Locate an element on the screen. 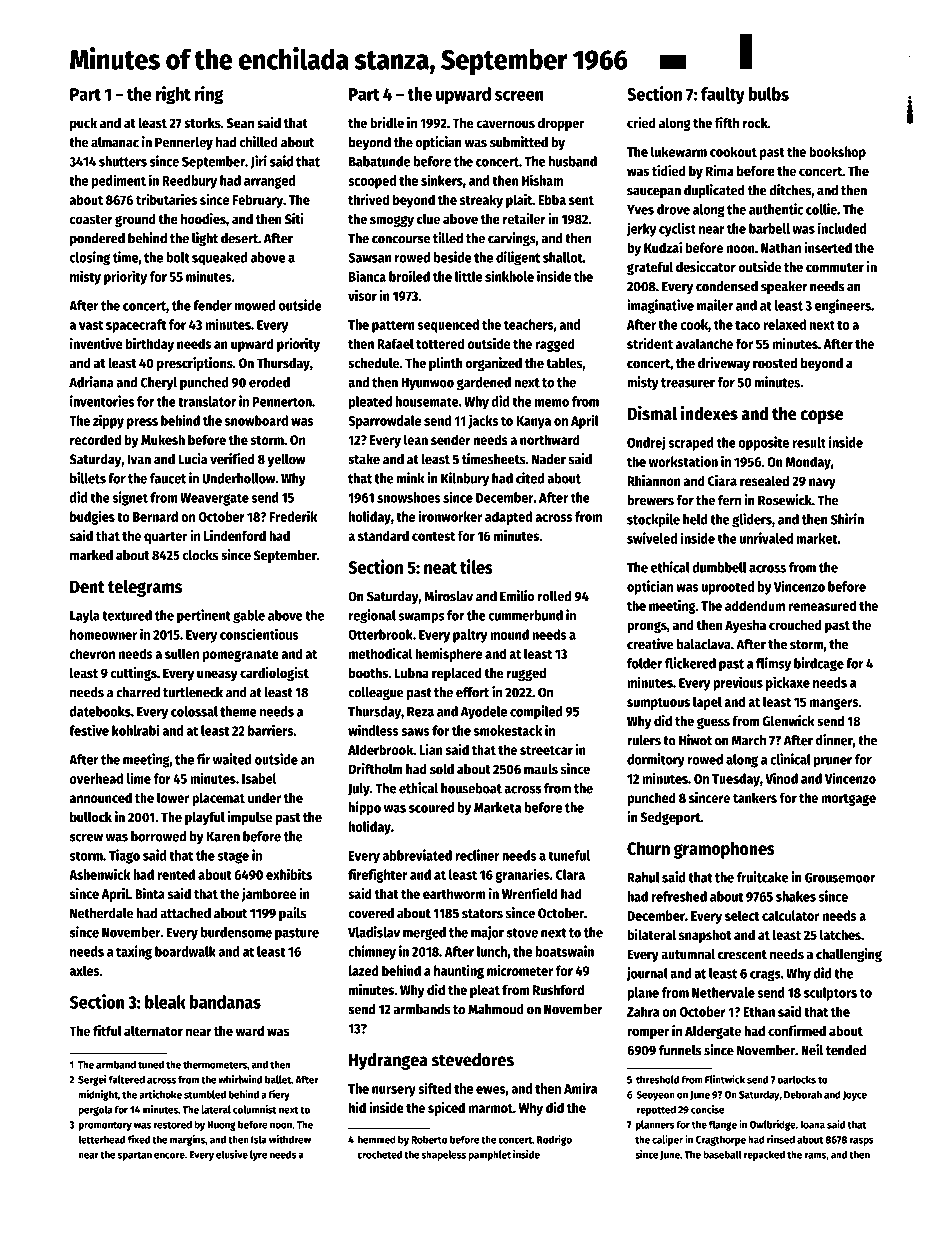 The image size is (952, 1233). roosted is located at coordinates (775, 363).
